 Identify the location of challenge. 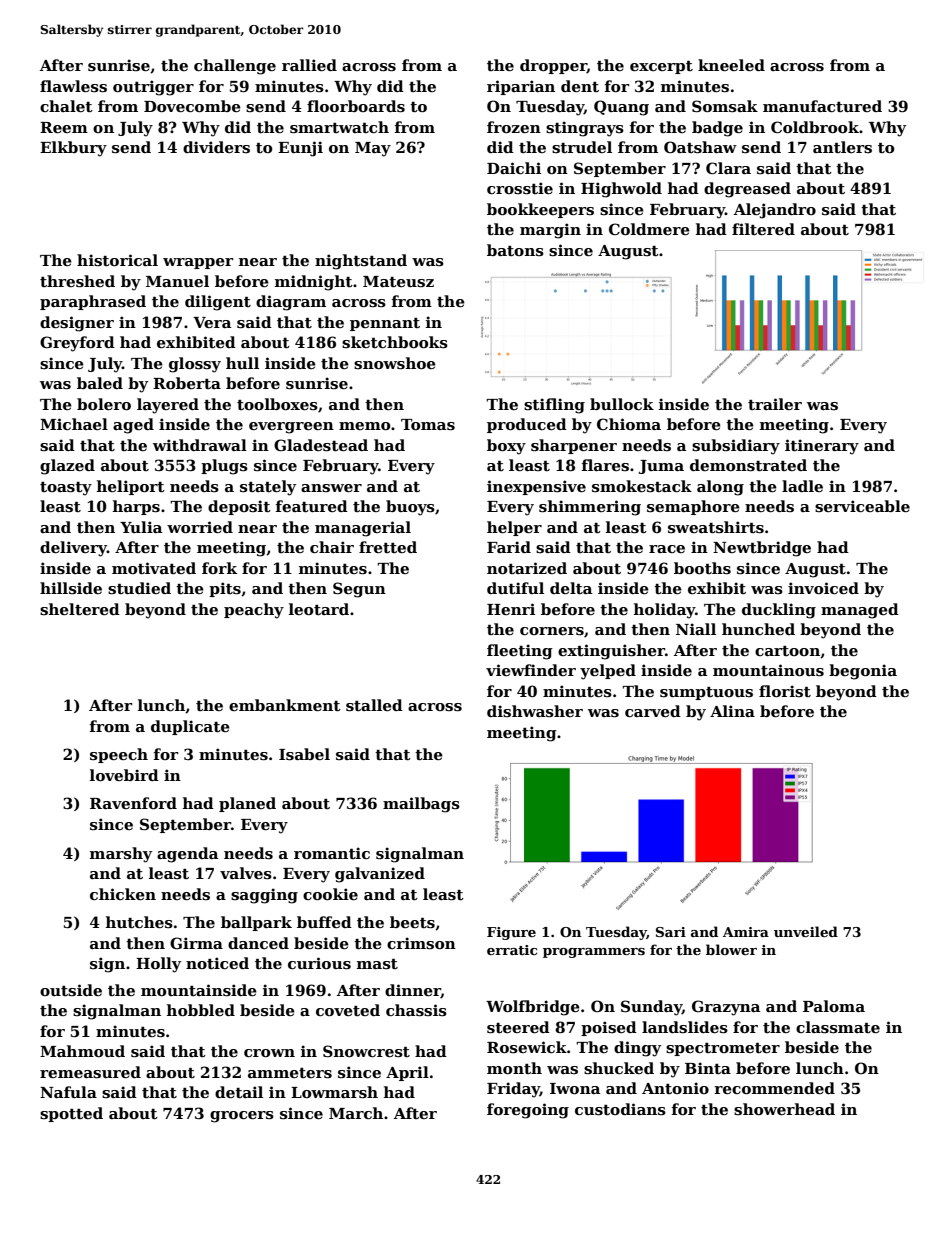
(235, 67).
